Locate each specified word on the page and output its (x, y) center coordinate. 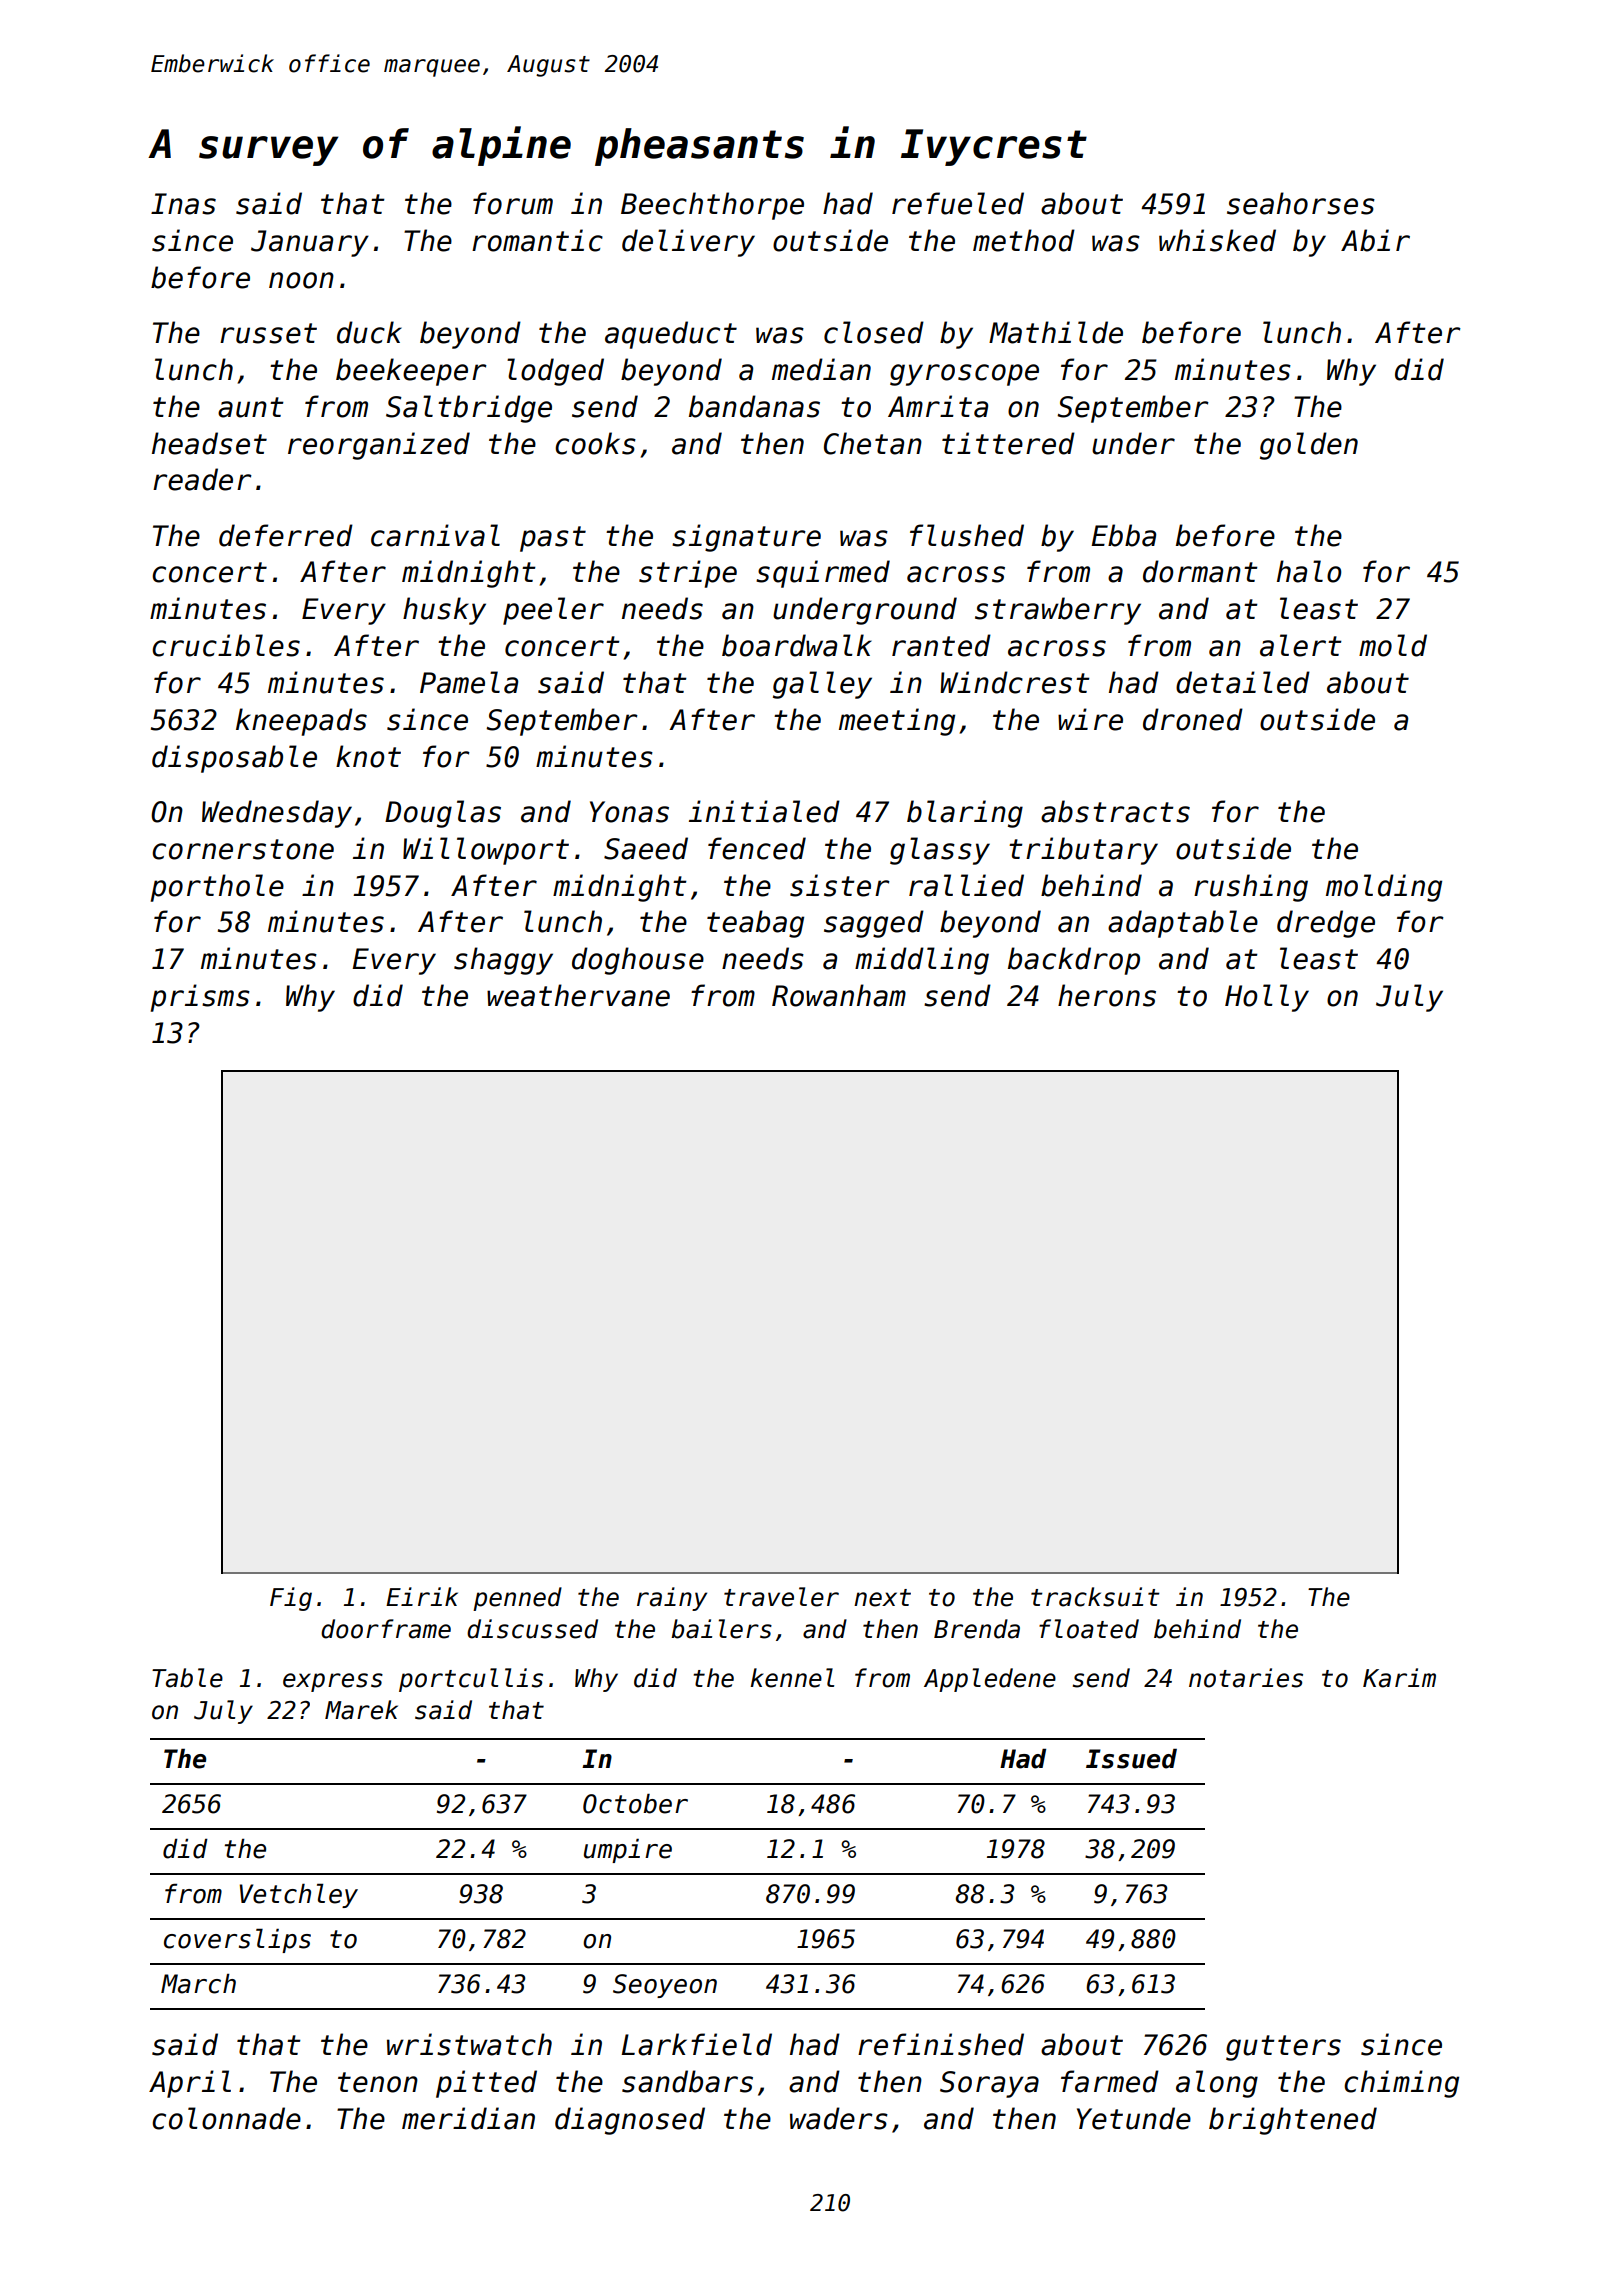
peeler (553, 611)
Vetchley (299, 1895)
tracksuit (1095, 1597)
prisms (200, 998)
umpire (628, 1851)
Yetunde (1134, 2118)
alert (1301, 645)
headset (209, 443)
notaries (1246, 1678)
